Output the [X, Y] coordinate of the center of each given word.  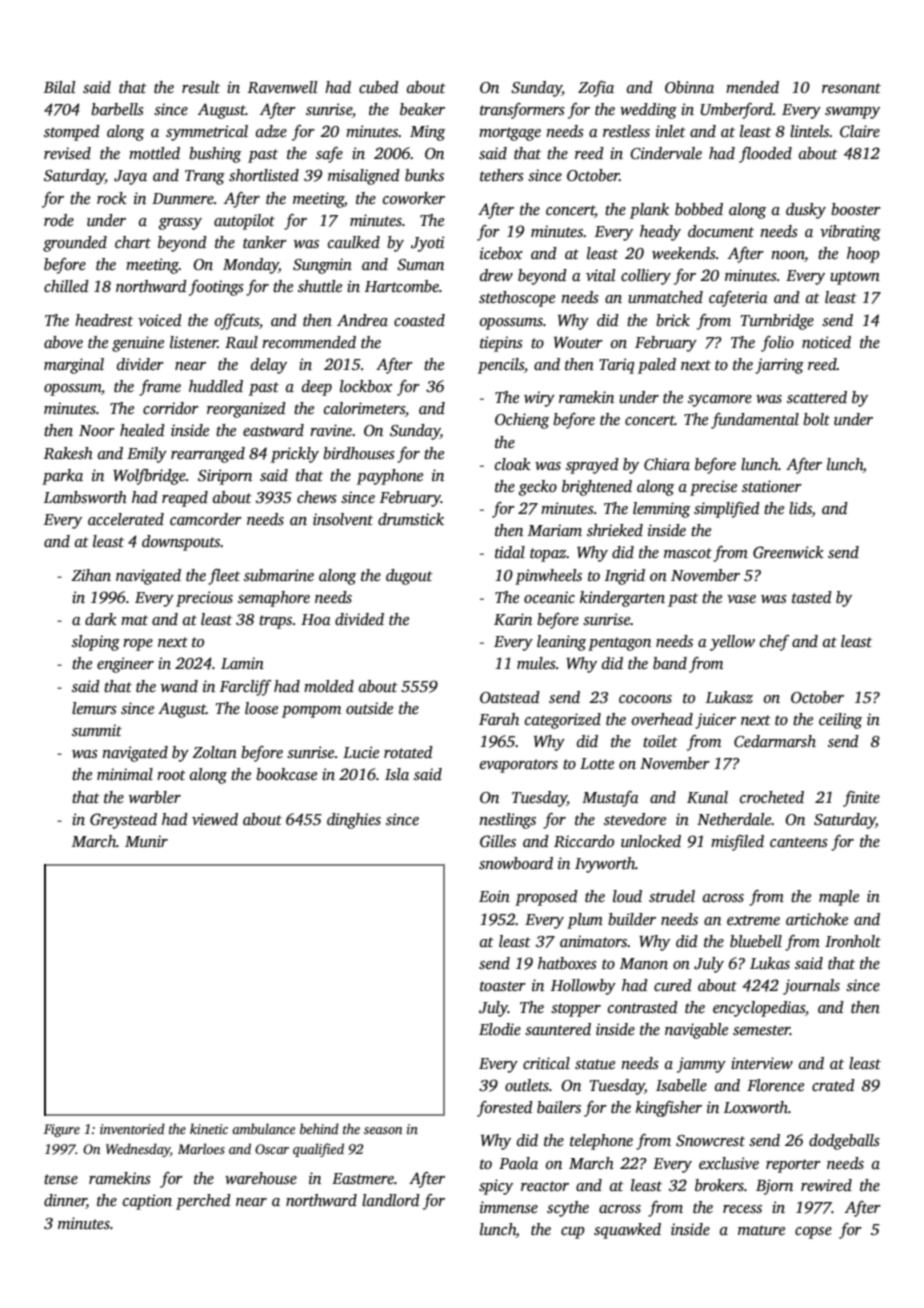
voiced [160, 320]
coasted [419, 320]
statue [595, 1064]
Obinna [689, 87]
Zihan [91, 575]
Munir [146, 841]
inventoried [132, 1128]
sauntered [558, 1029]
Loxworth [756, 1107]
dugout [409, 577]
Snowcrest [710, 1141]
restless [626, 131]
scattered [817, 397]
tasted [812, 597]
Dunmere [183, 198]
